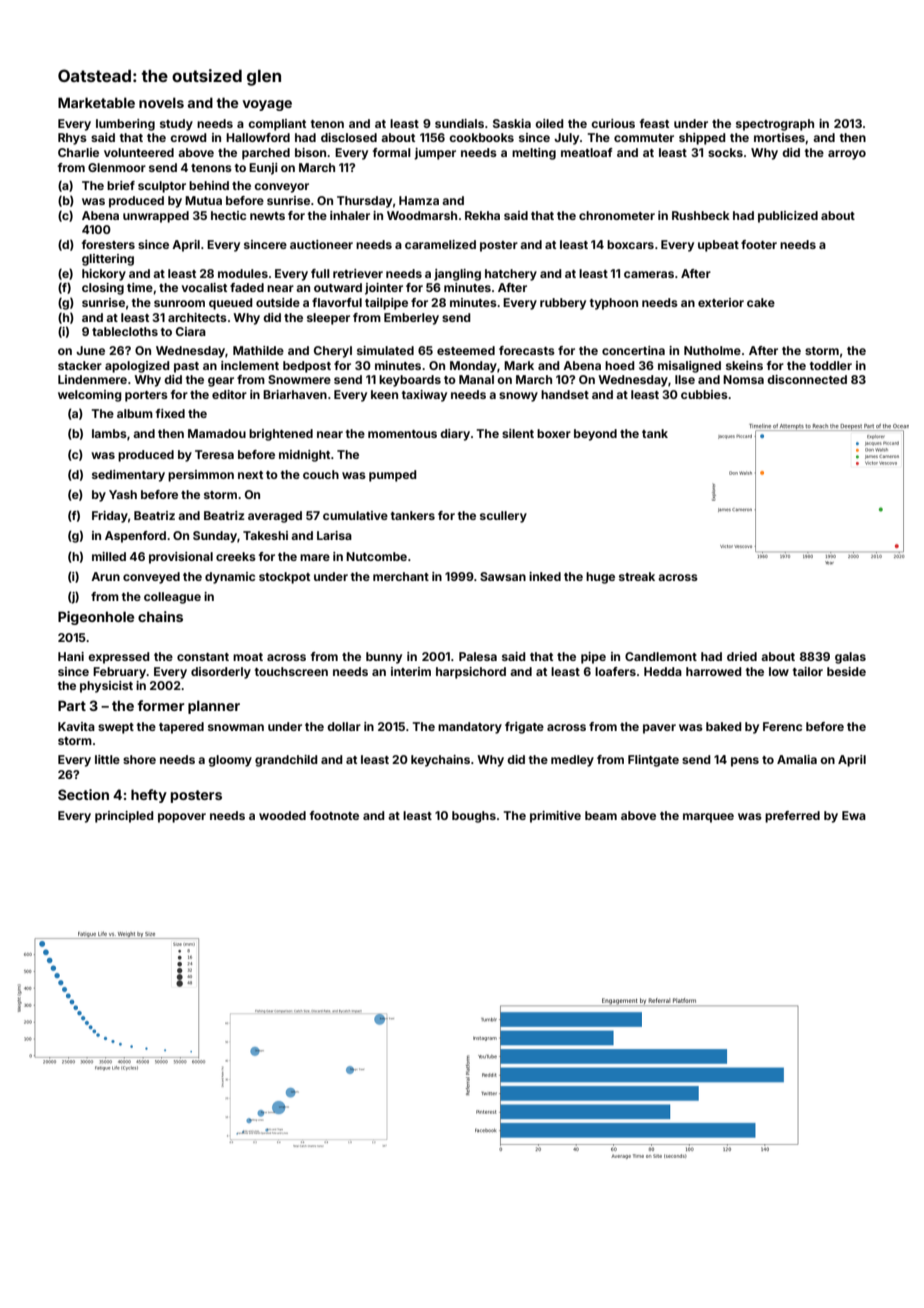 The image size is (924, 1308). Describe the element at coordinates (854, 815) in the screenshot. I see `Ewa` at that location.
